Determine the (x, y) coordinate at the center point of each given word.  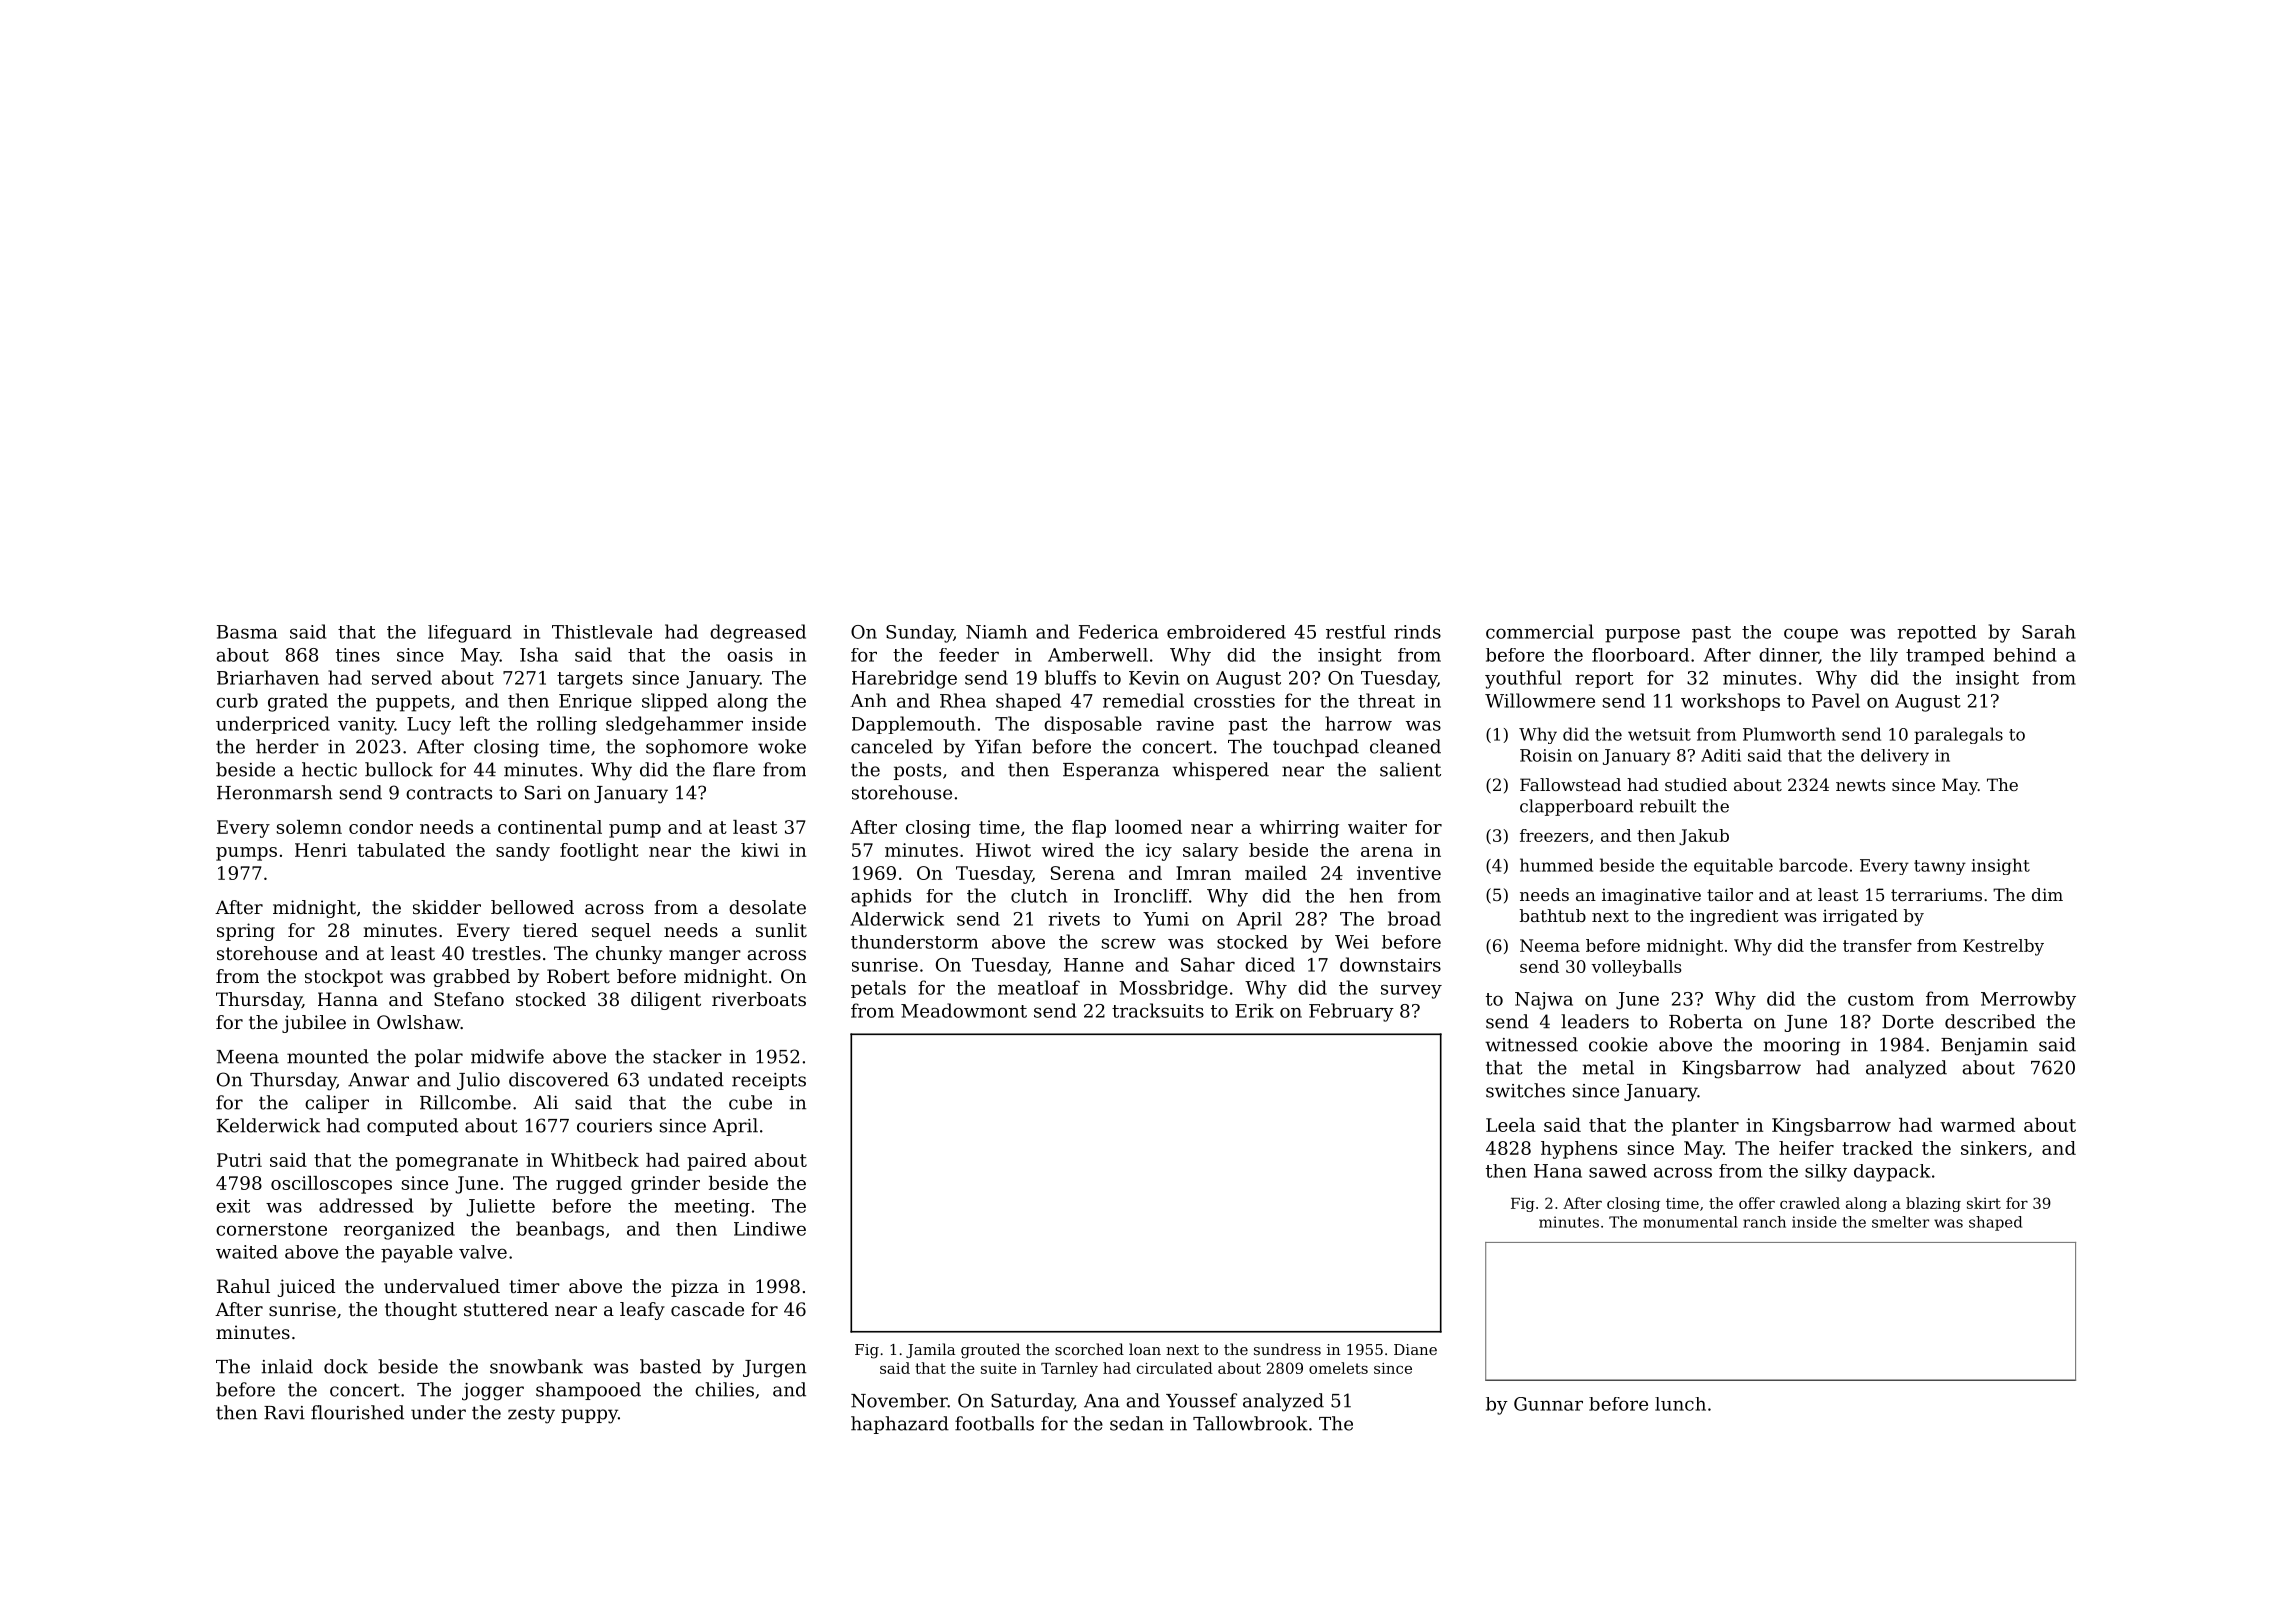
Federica (1118, 631)
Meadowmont (964, 1010)
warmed (1977, 1125)
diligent (666, 1001)
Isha (539, 654)
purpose (1642, 636)
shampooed (588, 1391)
